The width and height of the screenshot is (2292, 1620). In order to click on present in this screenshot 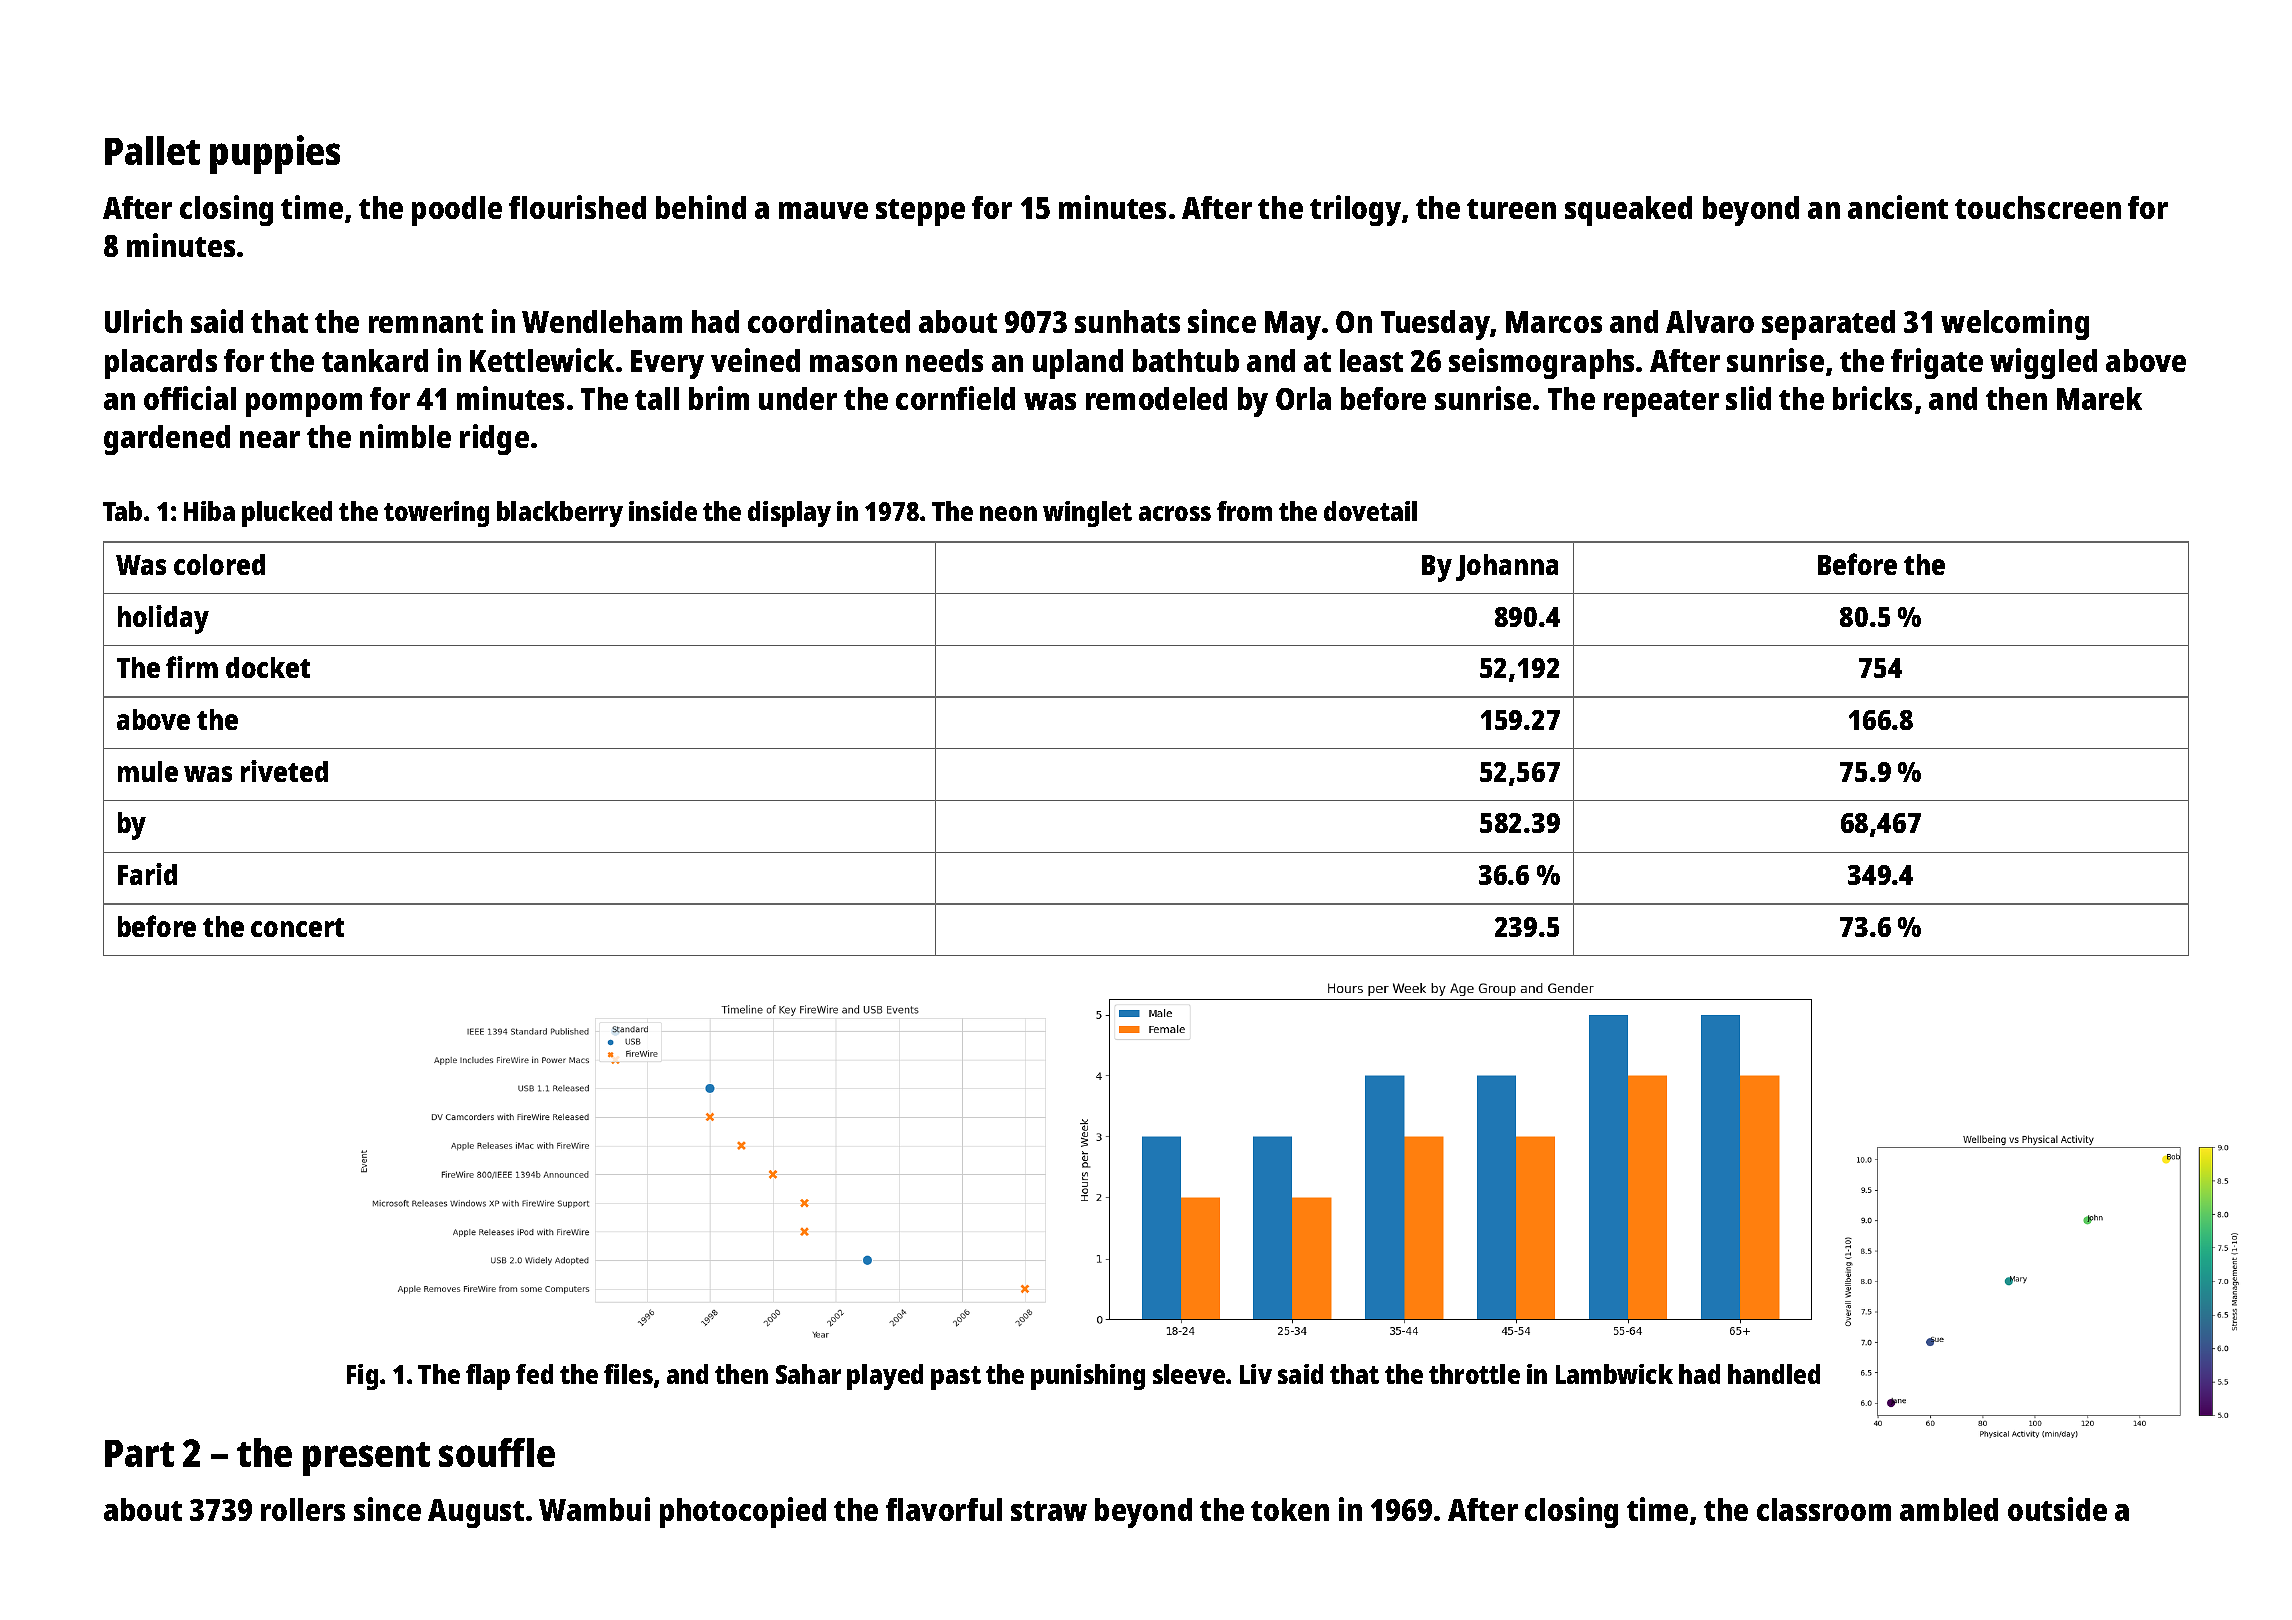, I will do `click(366, 1459)`.
